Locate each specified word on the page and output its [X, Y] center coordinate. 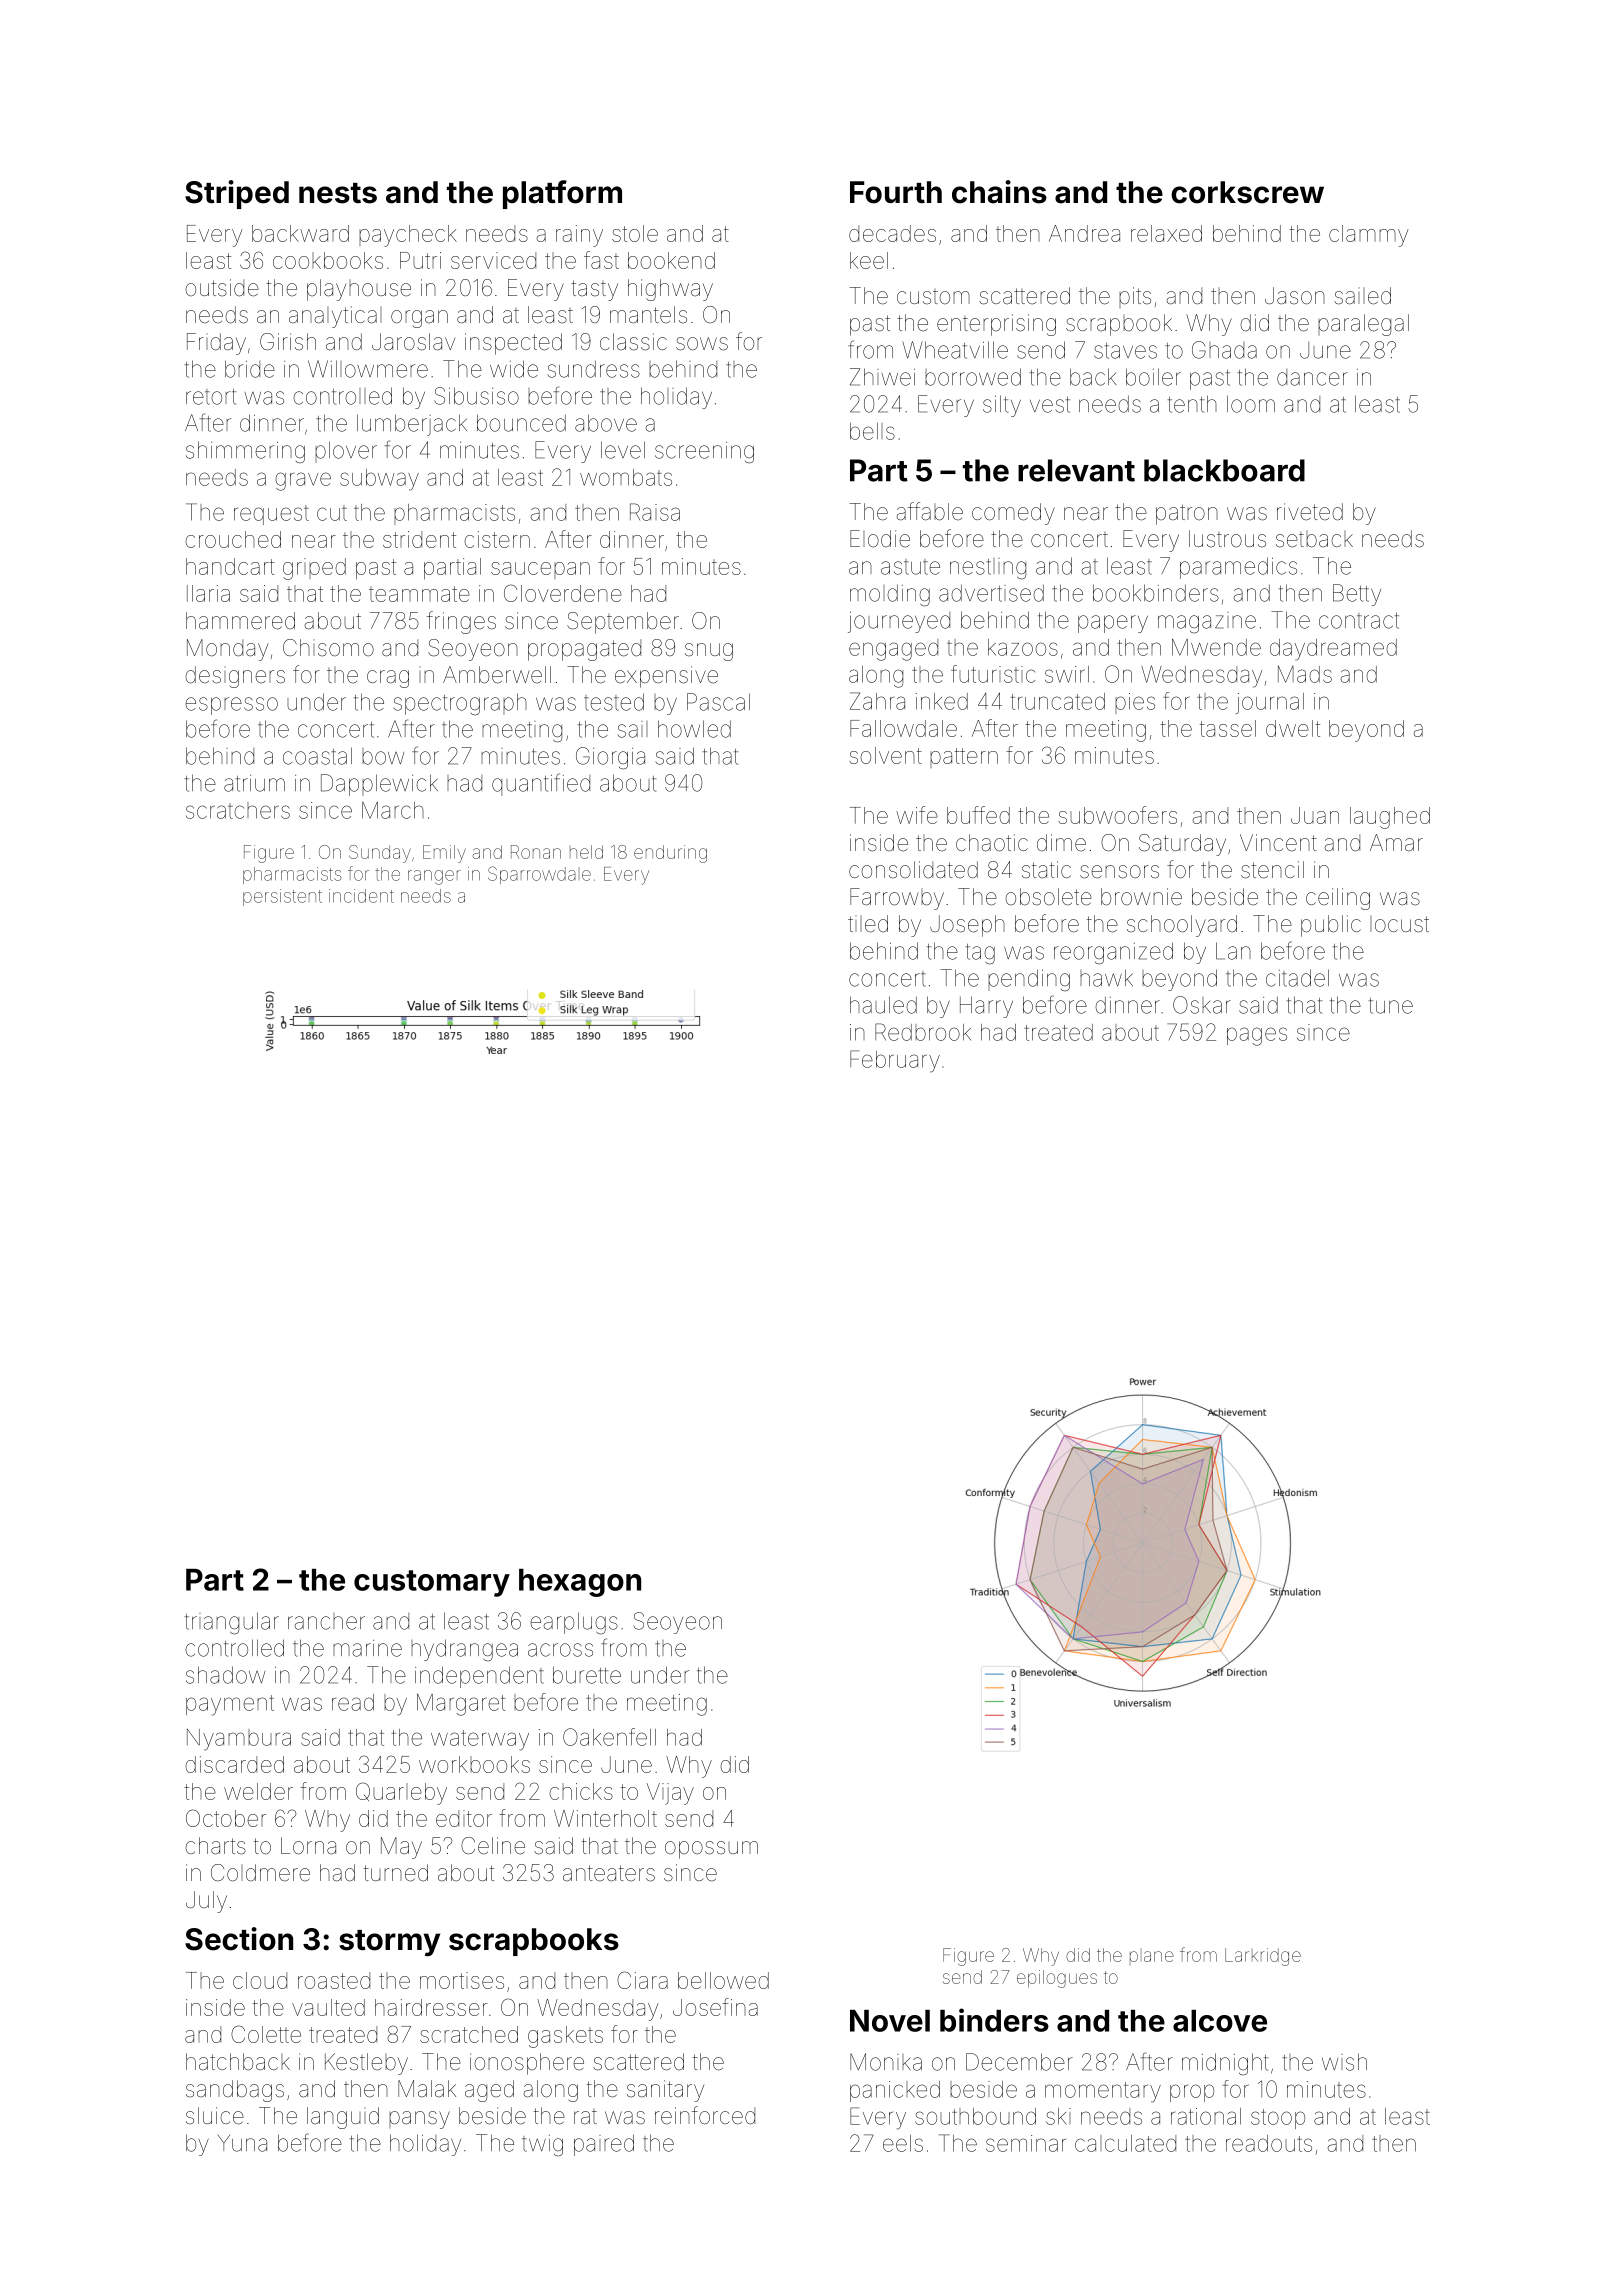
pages [1257, 1036]
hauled [883, 1005]
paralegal [1363, 325]
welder [258, 1791]
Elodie [880, 539]
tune [1391, 1006]
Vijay [670, 1794]
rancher [326, 1621]
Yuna [242, 2143]
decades [892, 233]
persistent [282, 897]
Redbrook [923, 1032]
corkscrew [1247, 192]
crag [388, 679]
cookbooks [328, 260]
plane [1152, 1956]
